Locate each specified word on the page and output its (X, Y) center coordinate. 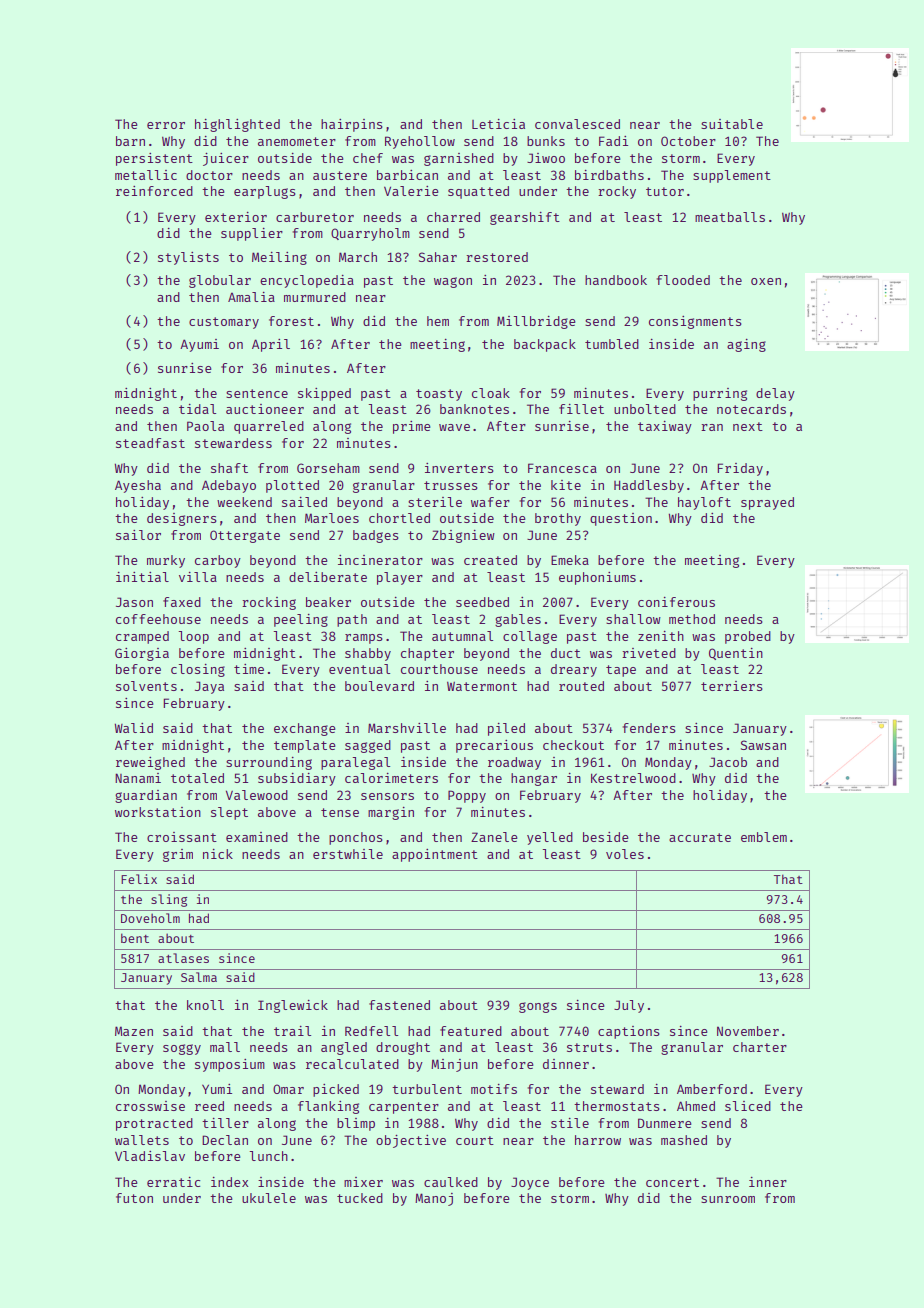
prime (412, 427)
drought (403, 1048)
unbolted (645, 409)
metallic (146, 175)
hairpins (352, 125)
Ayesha (138, 486)
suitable (732, 124)
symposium (230, 1065)
